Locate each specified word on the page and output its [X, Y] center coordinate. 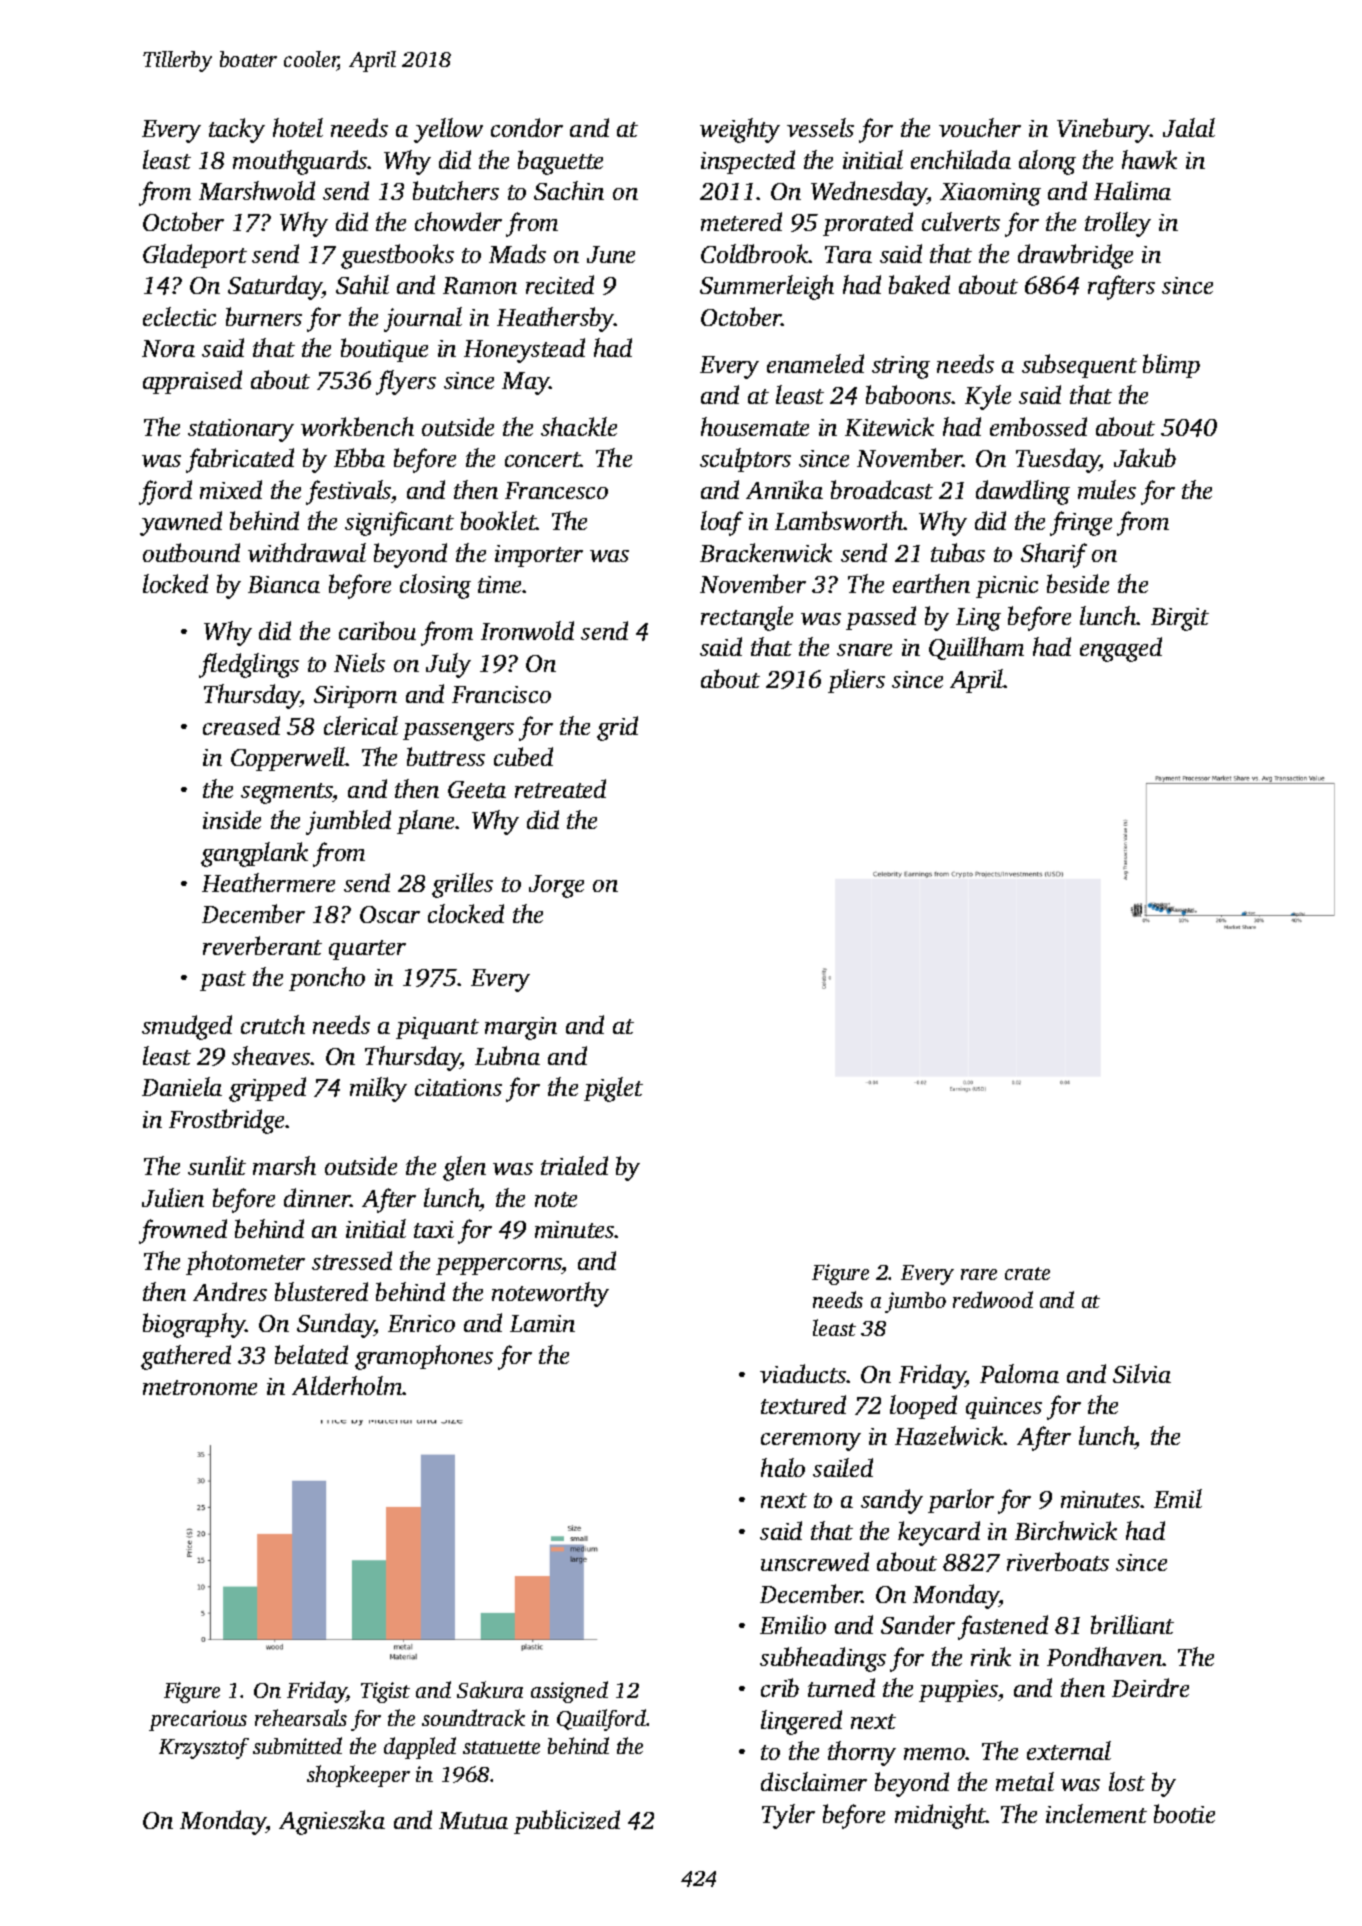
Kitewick [889, 426]
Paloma [1019, 1373]
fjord [165, 492]
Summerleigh [767, 287]
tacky [237, 130]
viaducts [803, 1373]
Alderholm [347, 1385]
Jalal [1189, 127]
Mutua [473, 1820]
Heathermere [268, 882]
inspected [748, 162]
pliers [856, 681]
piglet [613, 1089]
